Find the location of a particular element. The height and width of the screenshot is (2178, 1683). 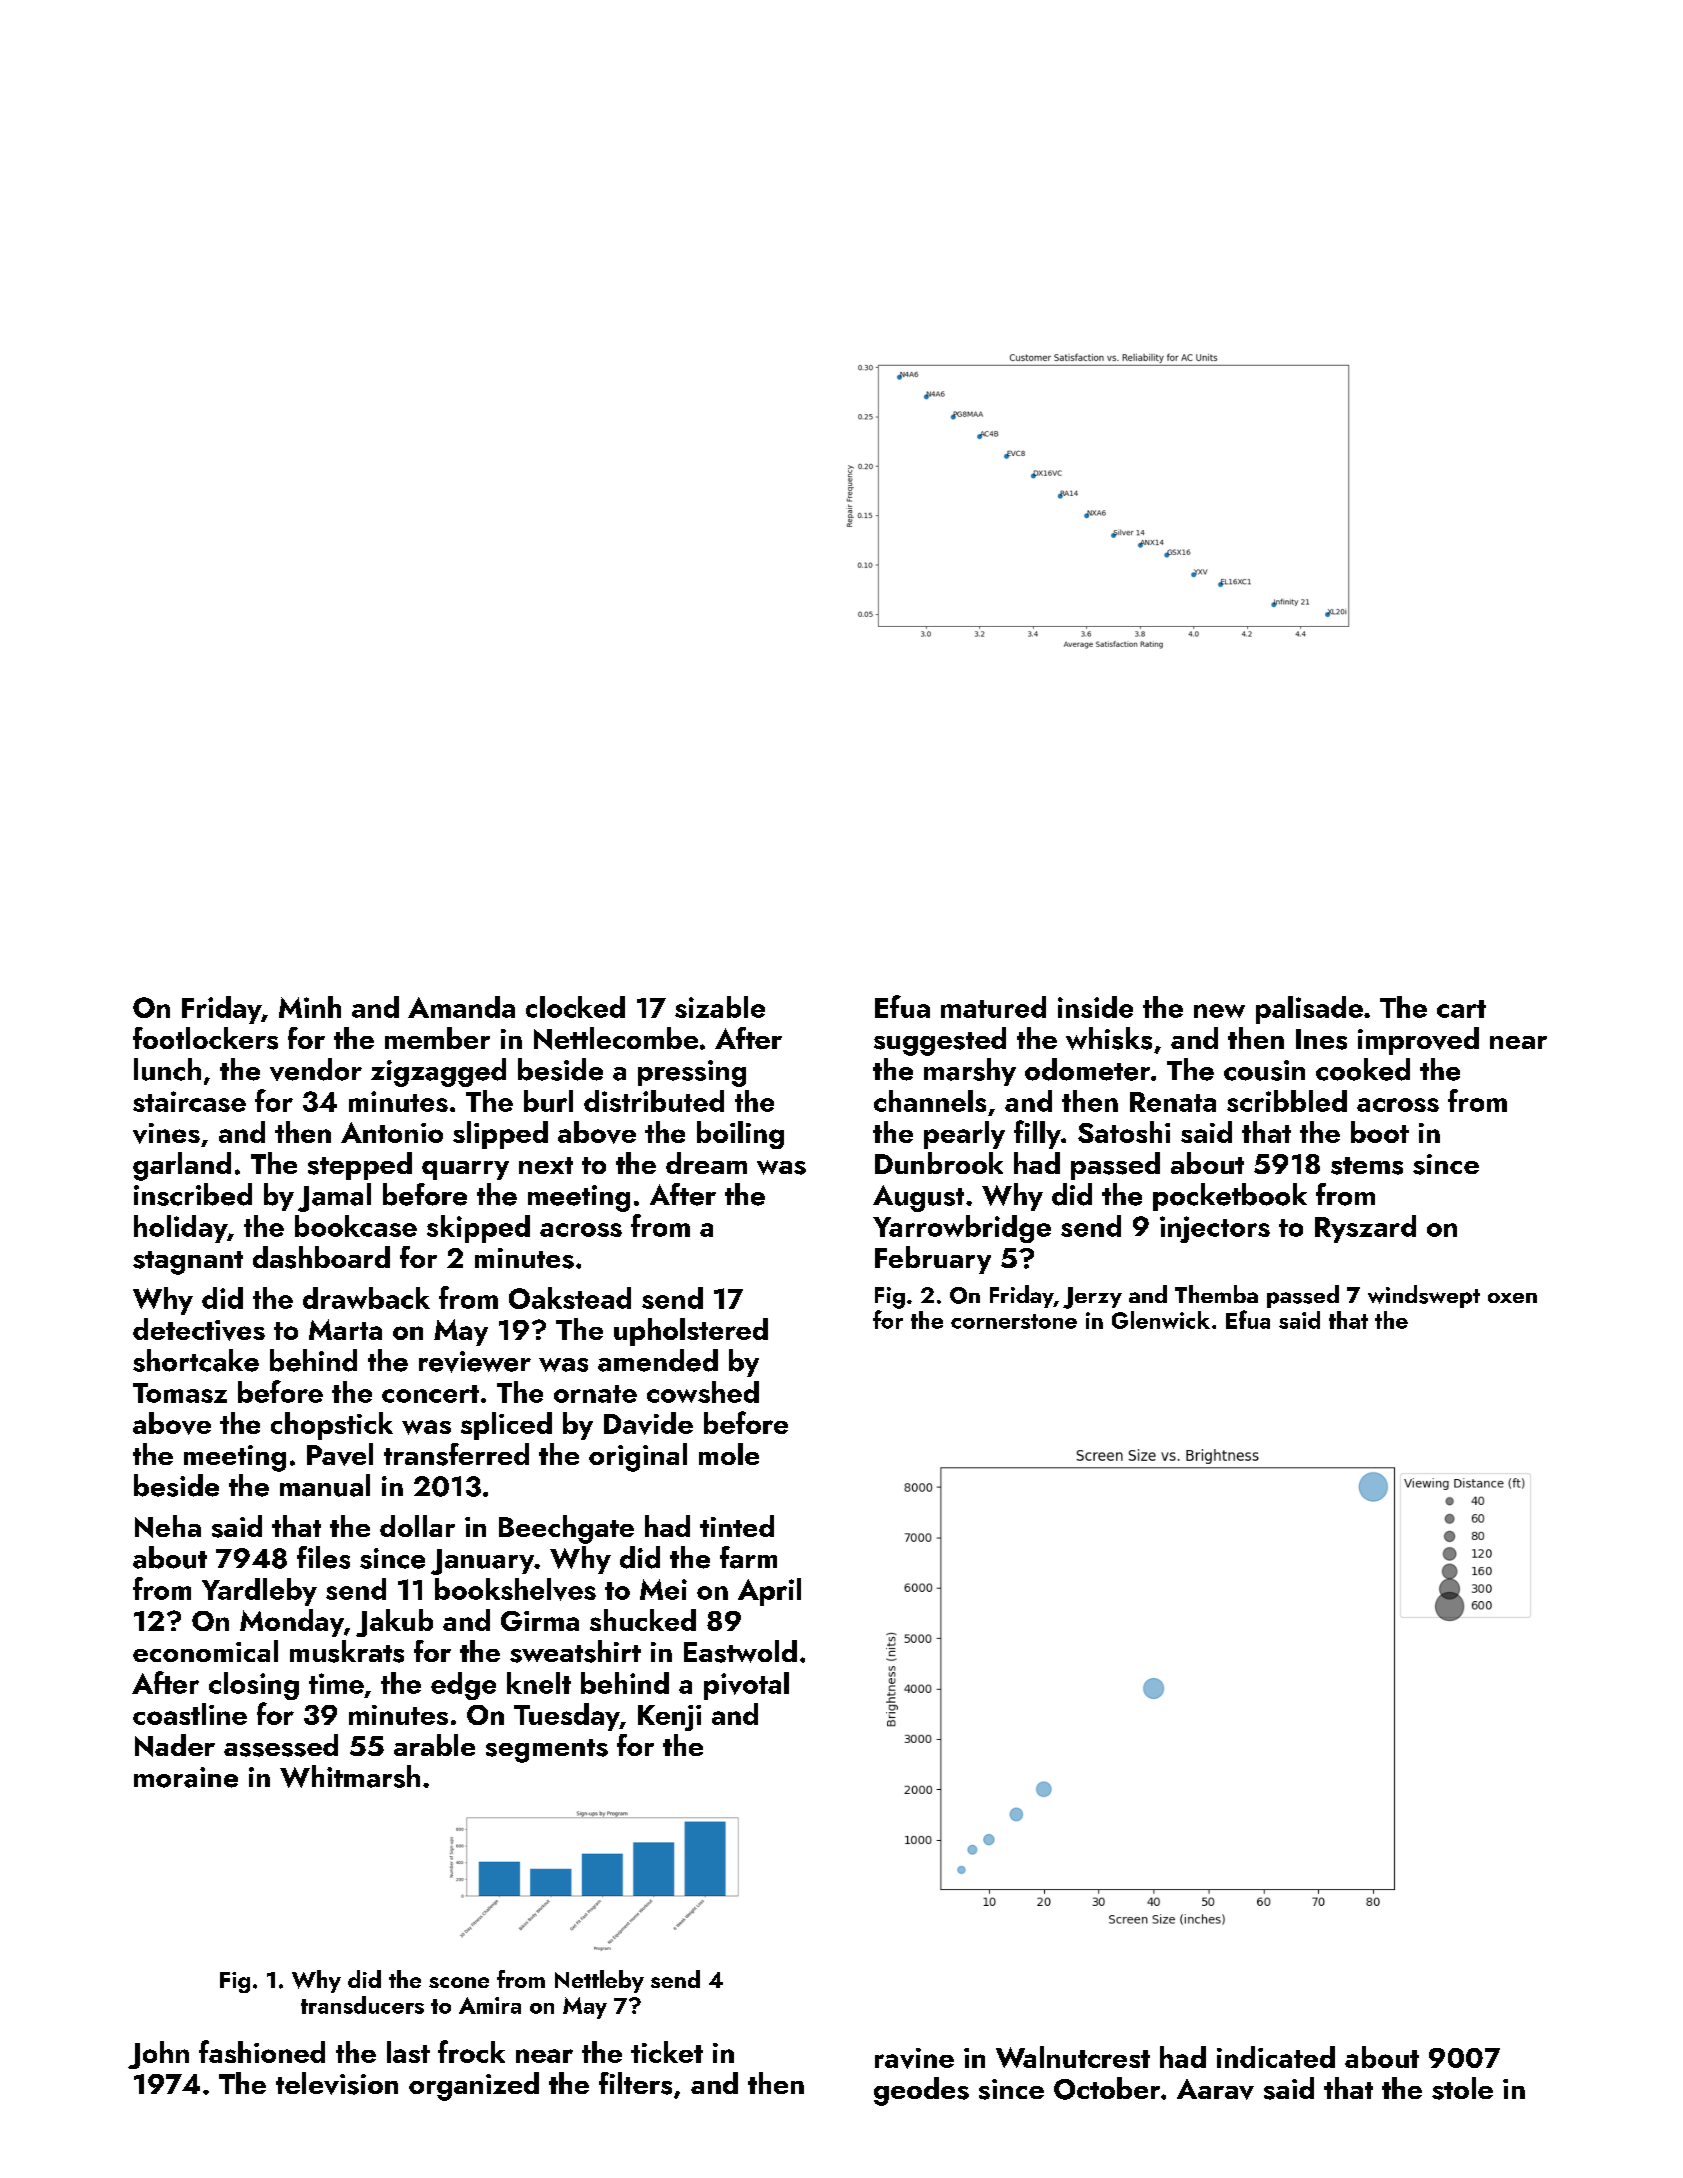

indicated is located at coordinates (1276, 2057).
